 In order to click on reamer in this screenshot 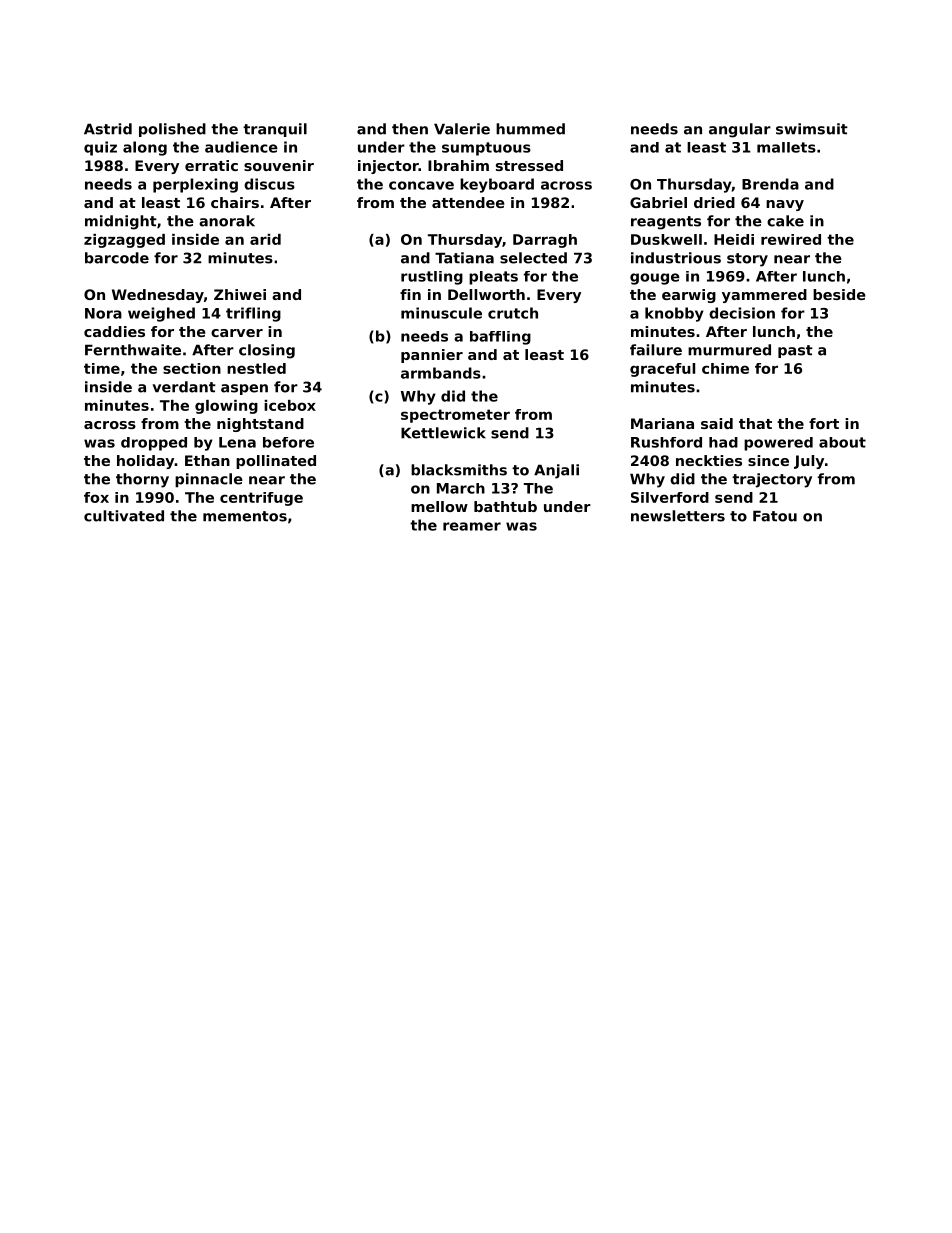, I will do `click(472, 526)`.
